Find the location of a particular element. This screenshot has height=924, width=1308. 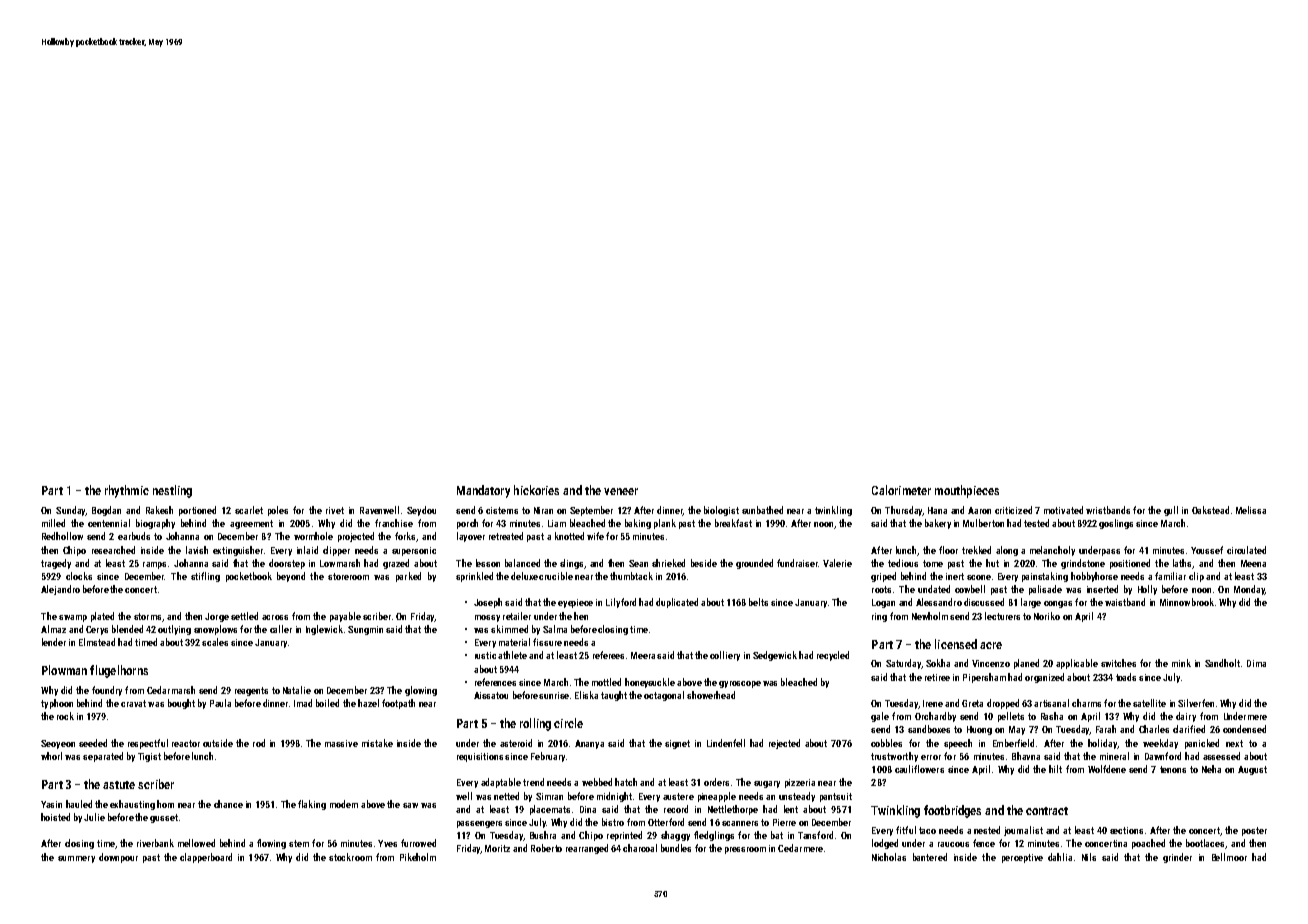

charms is located at coordinates (1086, 703).
